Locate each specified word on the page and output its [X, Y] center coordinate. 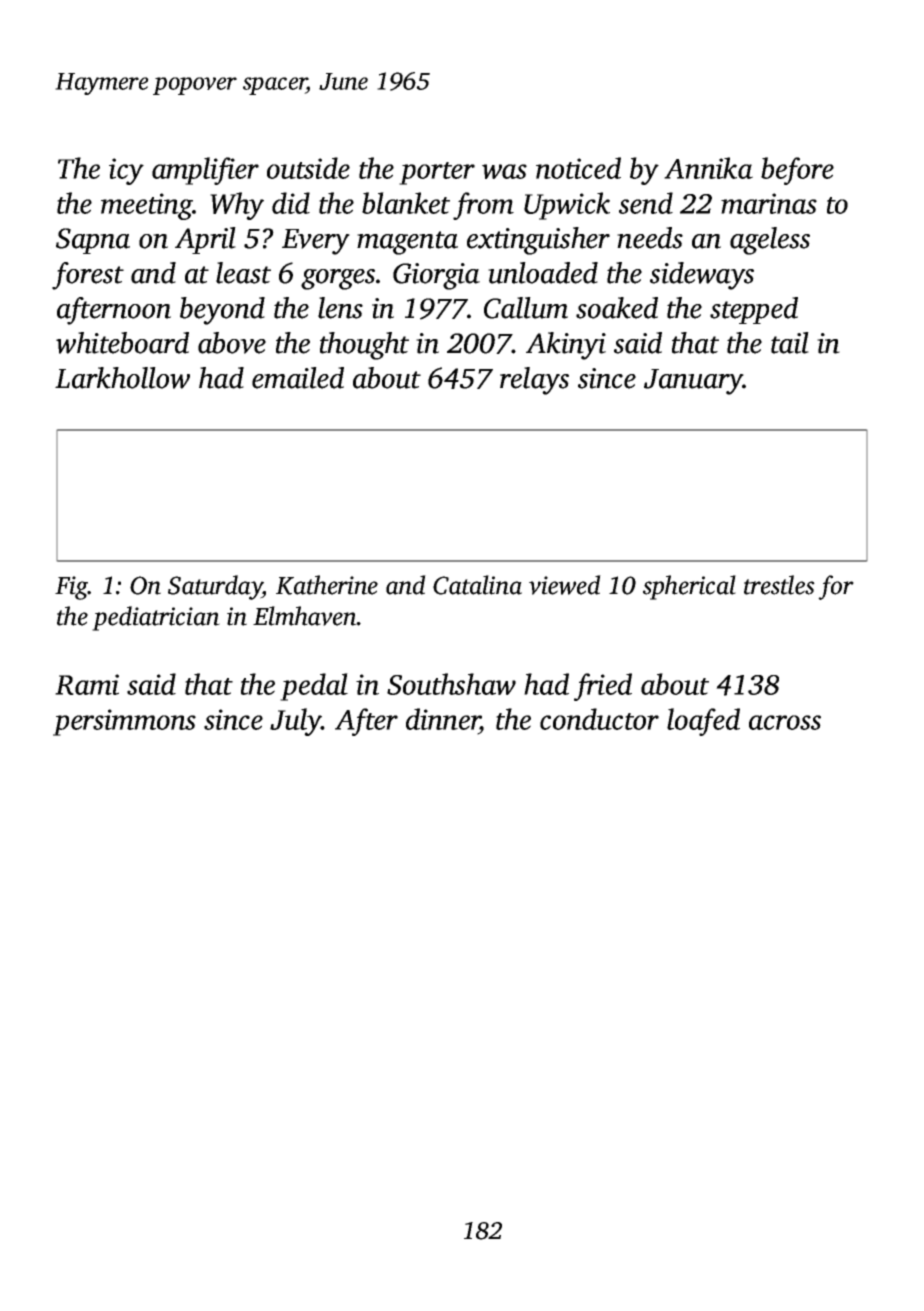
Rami [87, 684]
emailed [298, 378]
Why [237, 206]
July [296, 722]
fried [603, 687]
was [504, 171]
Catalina [477, 585]
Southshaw [451, 684]
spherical [689, 587]
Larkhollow [122, 378]
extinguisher [538, 241]
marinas [769, 203]
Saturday [215, 587]
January [693, 382]
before [797, 171]
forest [88, 276]
